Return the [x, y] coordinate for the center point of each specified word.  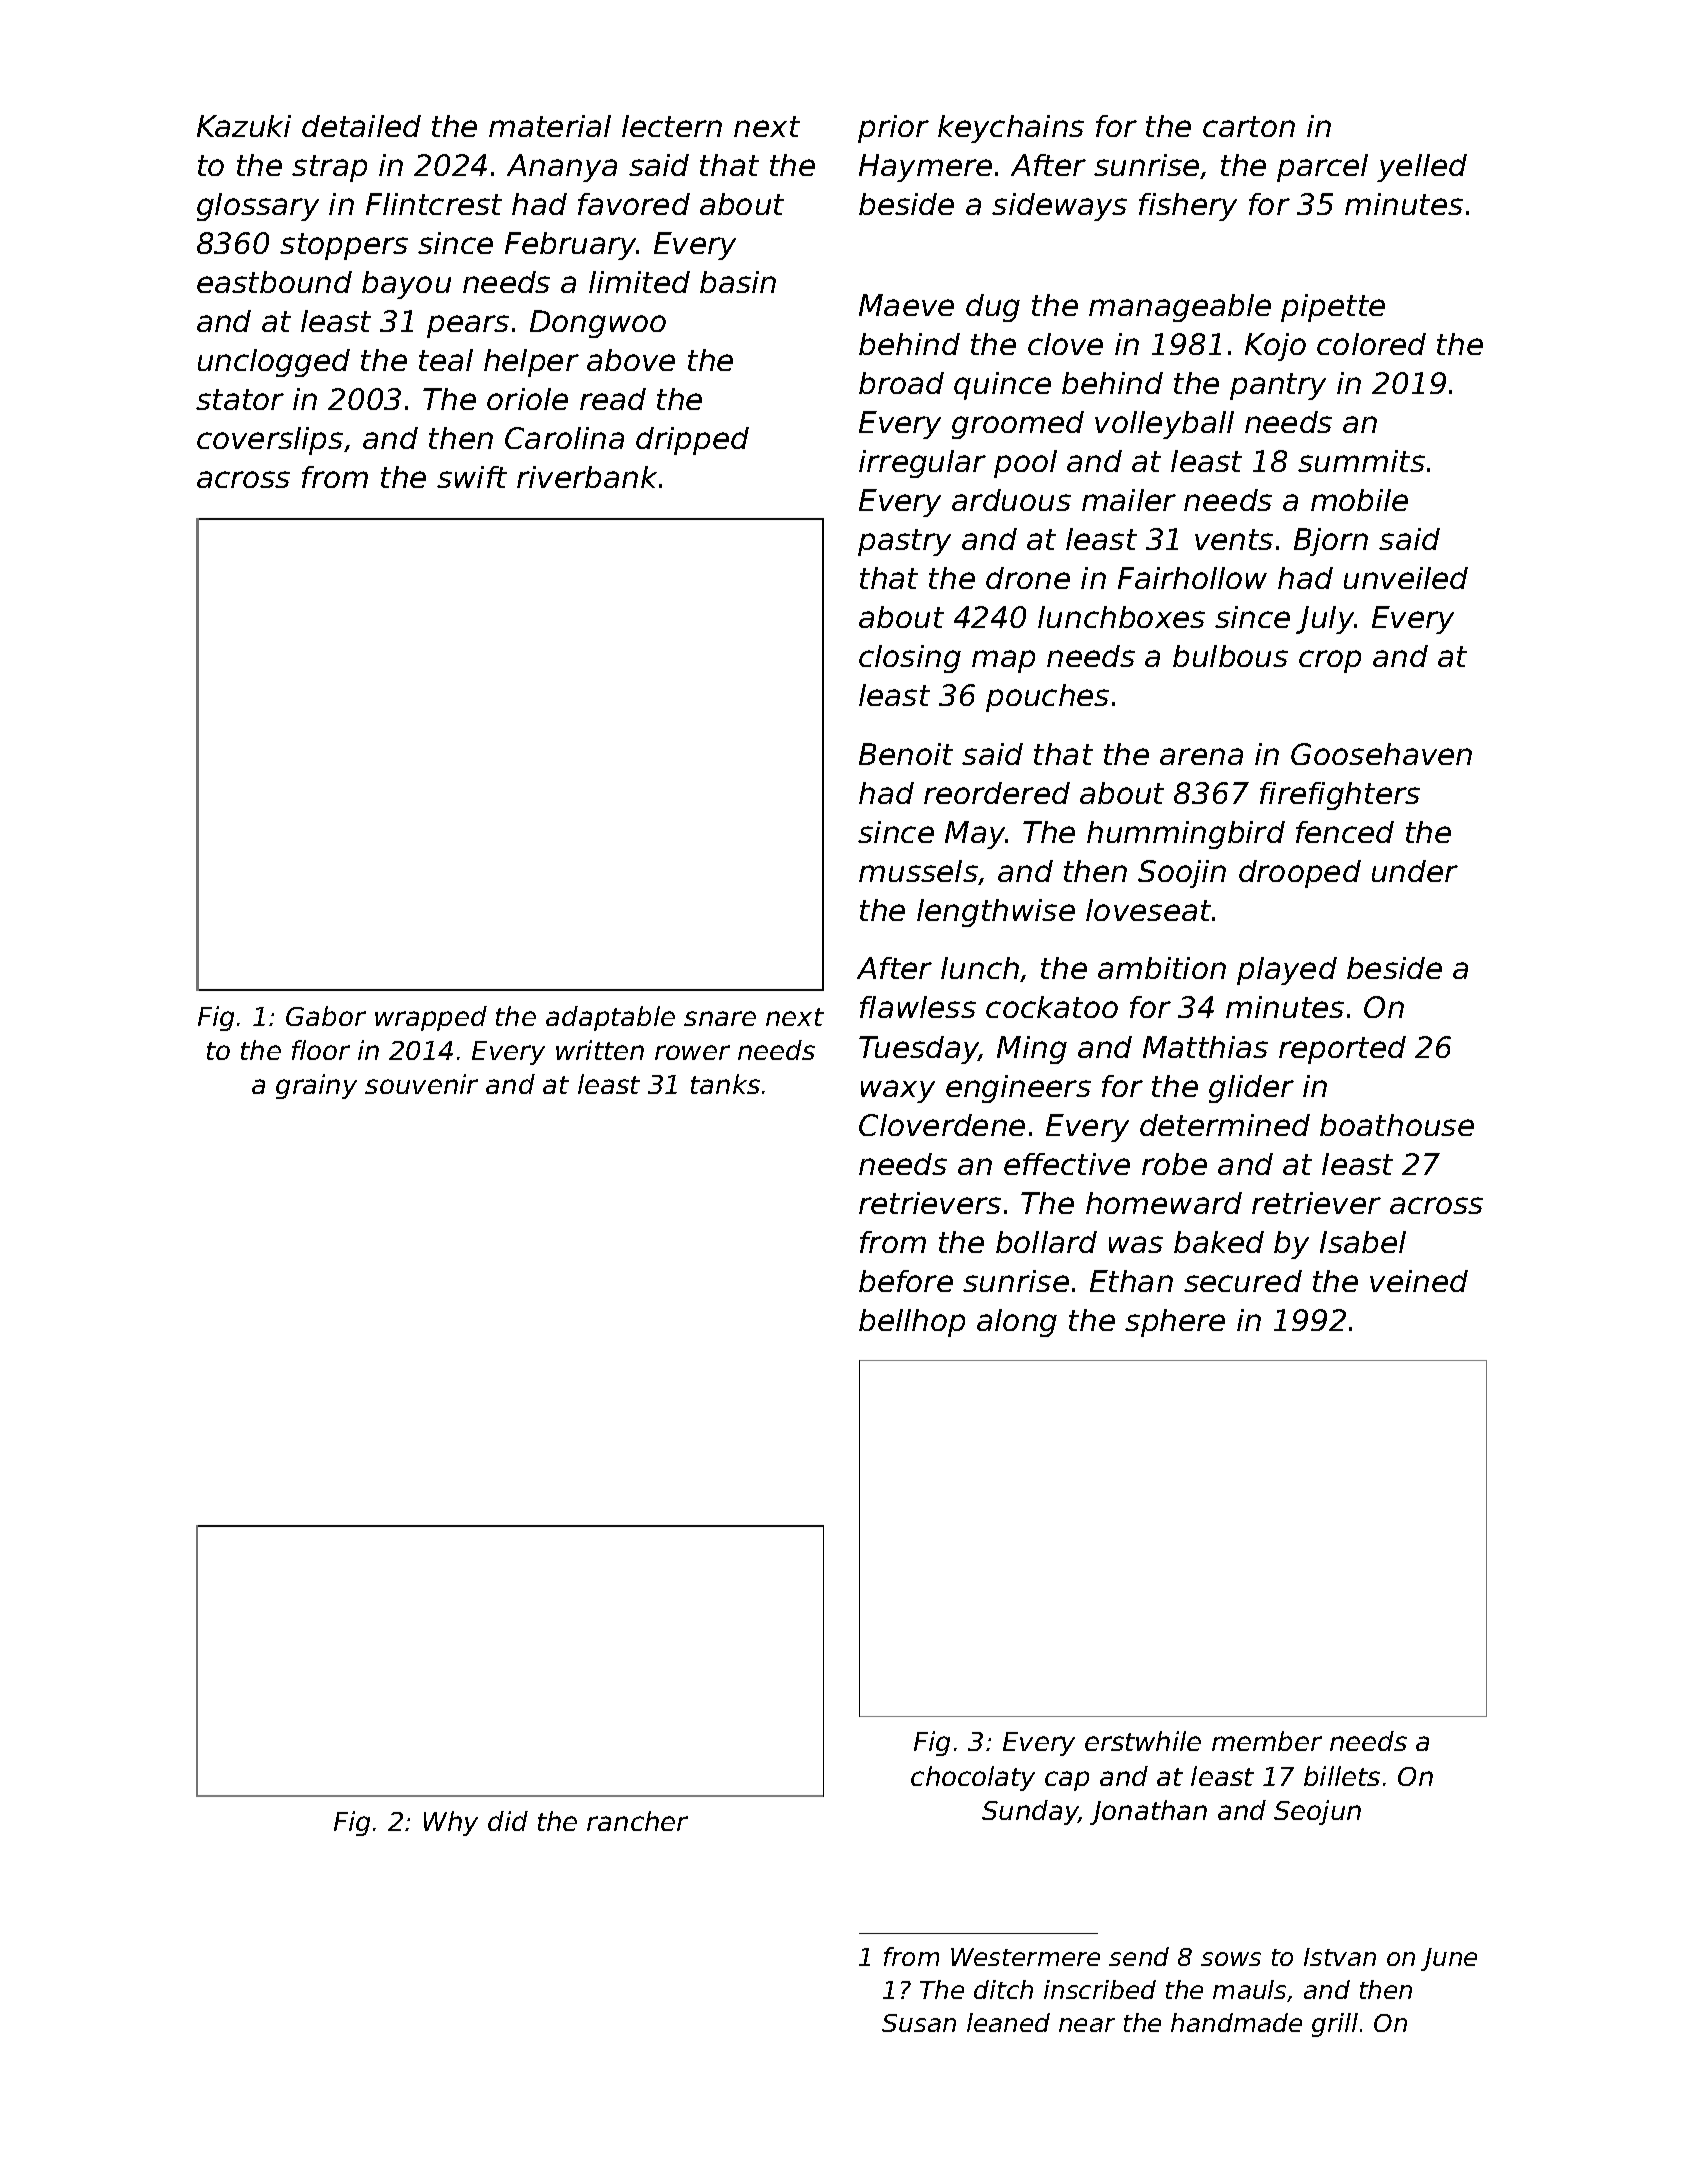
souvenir [421, 1084]
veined [1419, 1281]
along [1017, 1323]
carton [1249, 126]
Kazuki [244, 126]
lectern [672, 126]
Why [451, 1823]
